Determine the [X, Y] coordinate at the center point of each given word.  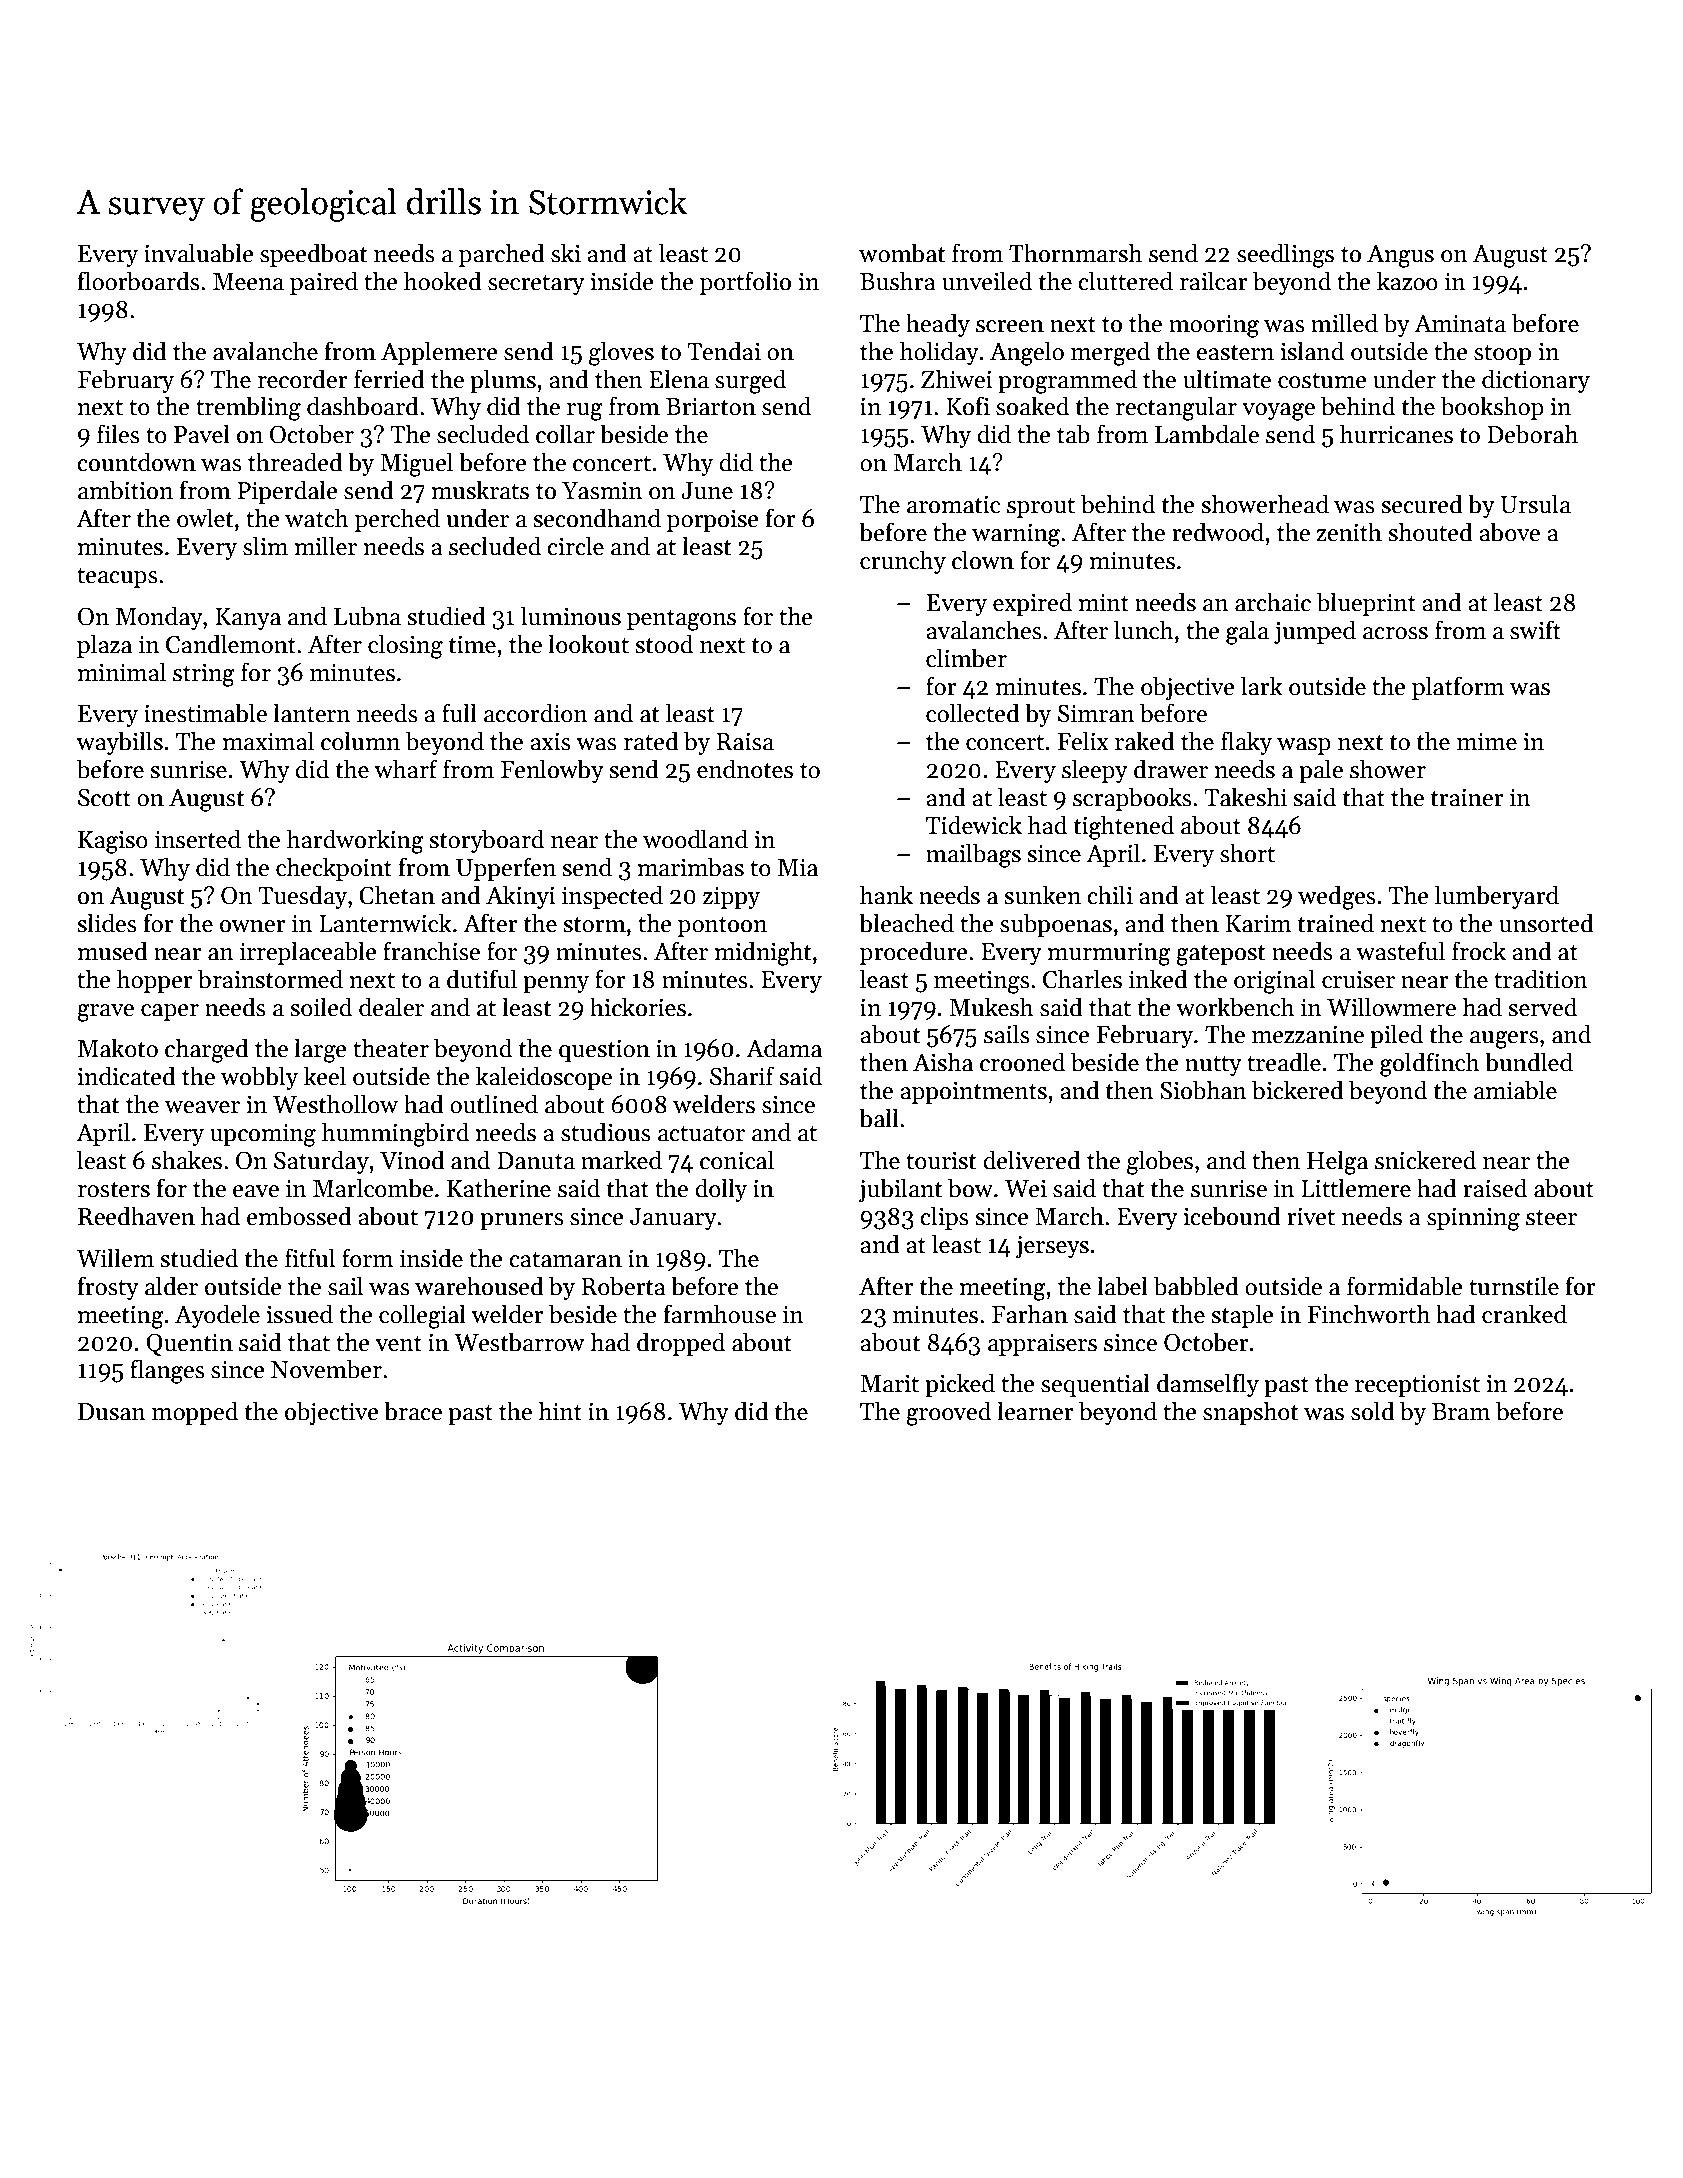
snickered [1425, 1160]
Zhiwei [957, 379]
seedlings [1285, 255]
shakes [187, 1160]
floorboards [139, 281]
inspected [612, 897]
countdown [136, 462]
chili [1110, 895]
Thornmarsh [1075, 253]
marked [621, 1160]
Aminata [1460, 324]
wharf [406, 769]
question [604, 1051]
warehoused [479, 1286]
